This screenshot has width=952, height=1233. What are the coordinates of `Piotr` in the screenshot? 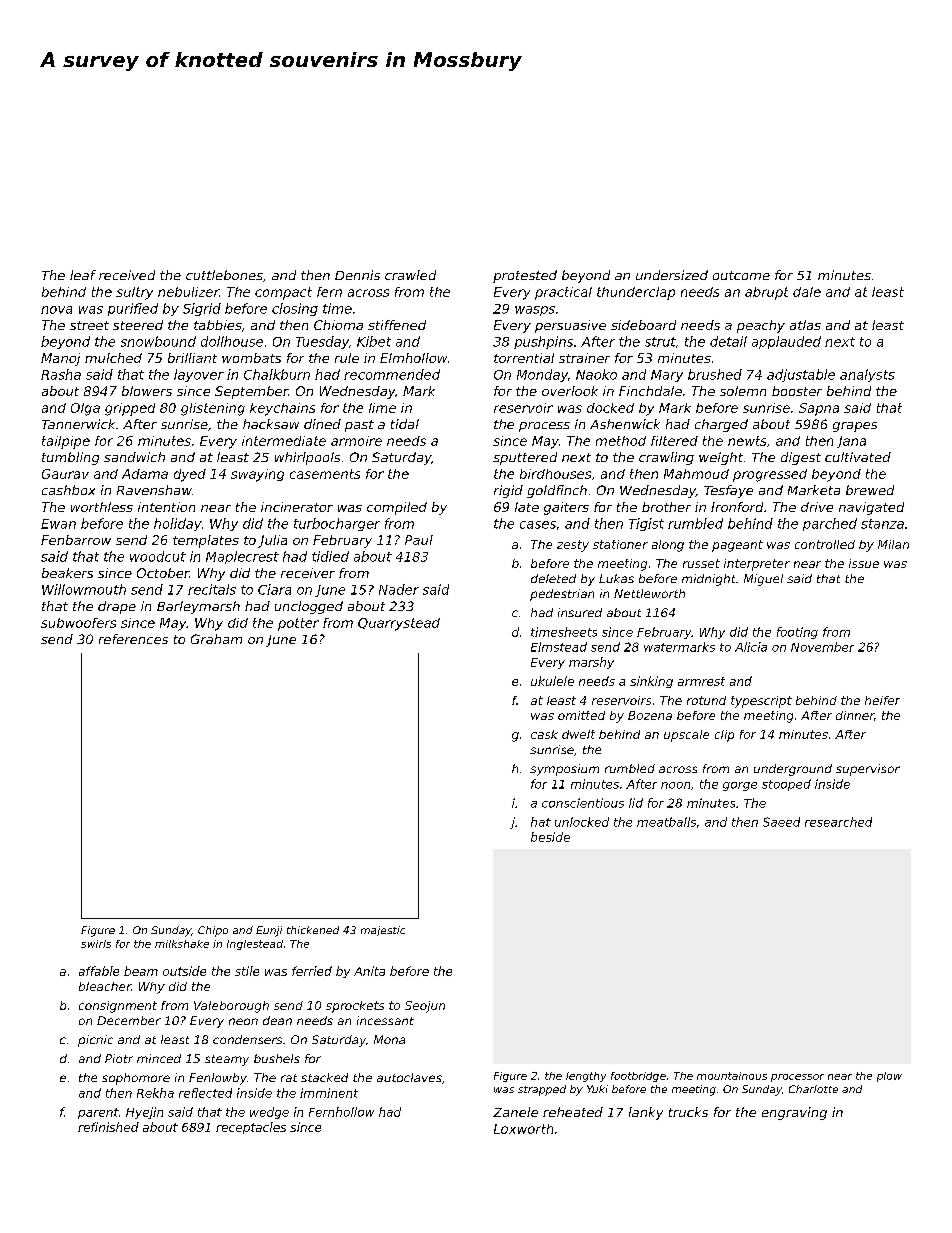 It's located at (119, 1058).
